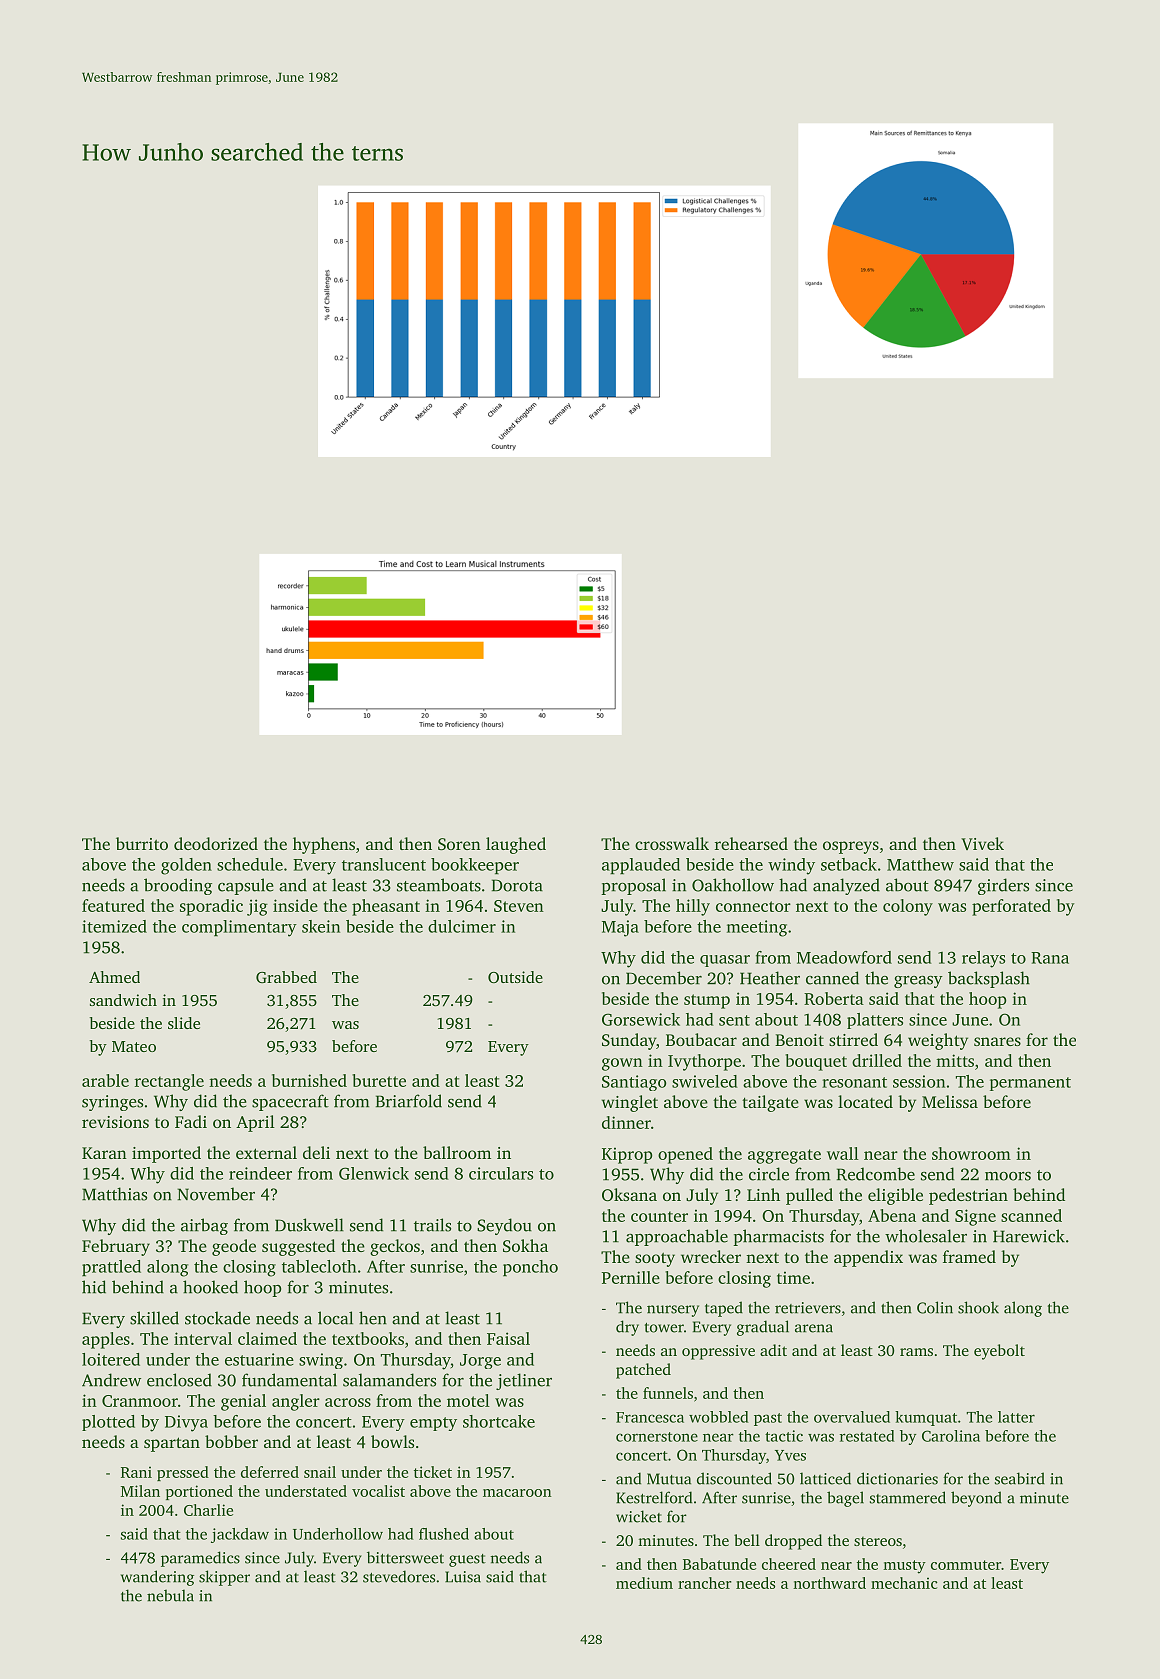 The width and height of the screenshot is (1160, 1679). What do you see at coordinates (112, 1103) in the screenshot?
I see `syringes` at bounding box center [112, 1103].
